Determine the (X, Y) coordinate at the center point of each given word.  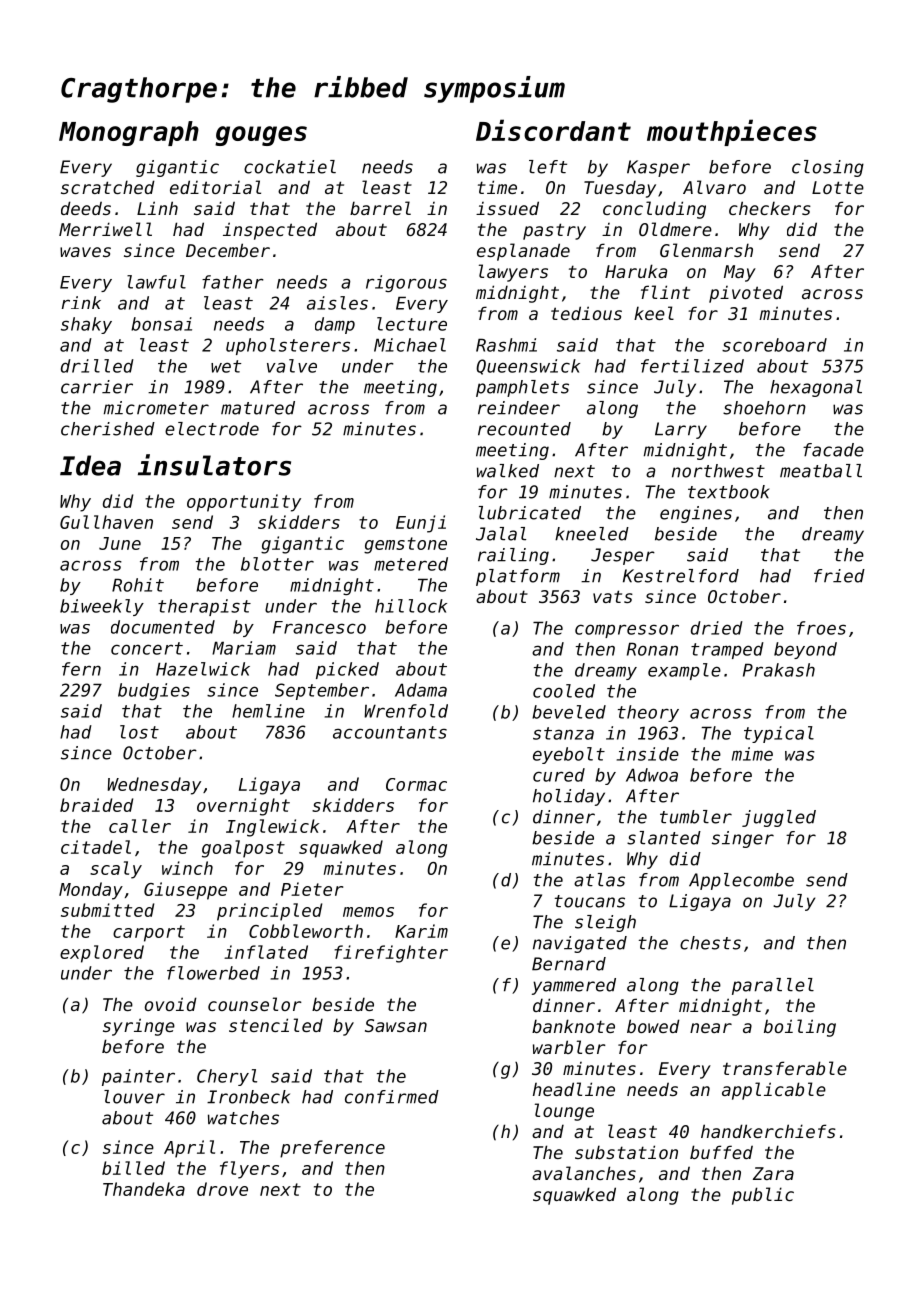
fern (81, 669)
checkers (770, 208)
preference (332, 1149)
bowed (653, 1026)
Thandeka (144, 1189)
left (548, 167)
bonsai (161, 324)
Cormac (416, 784)
